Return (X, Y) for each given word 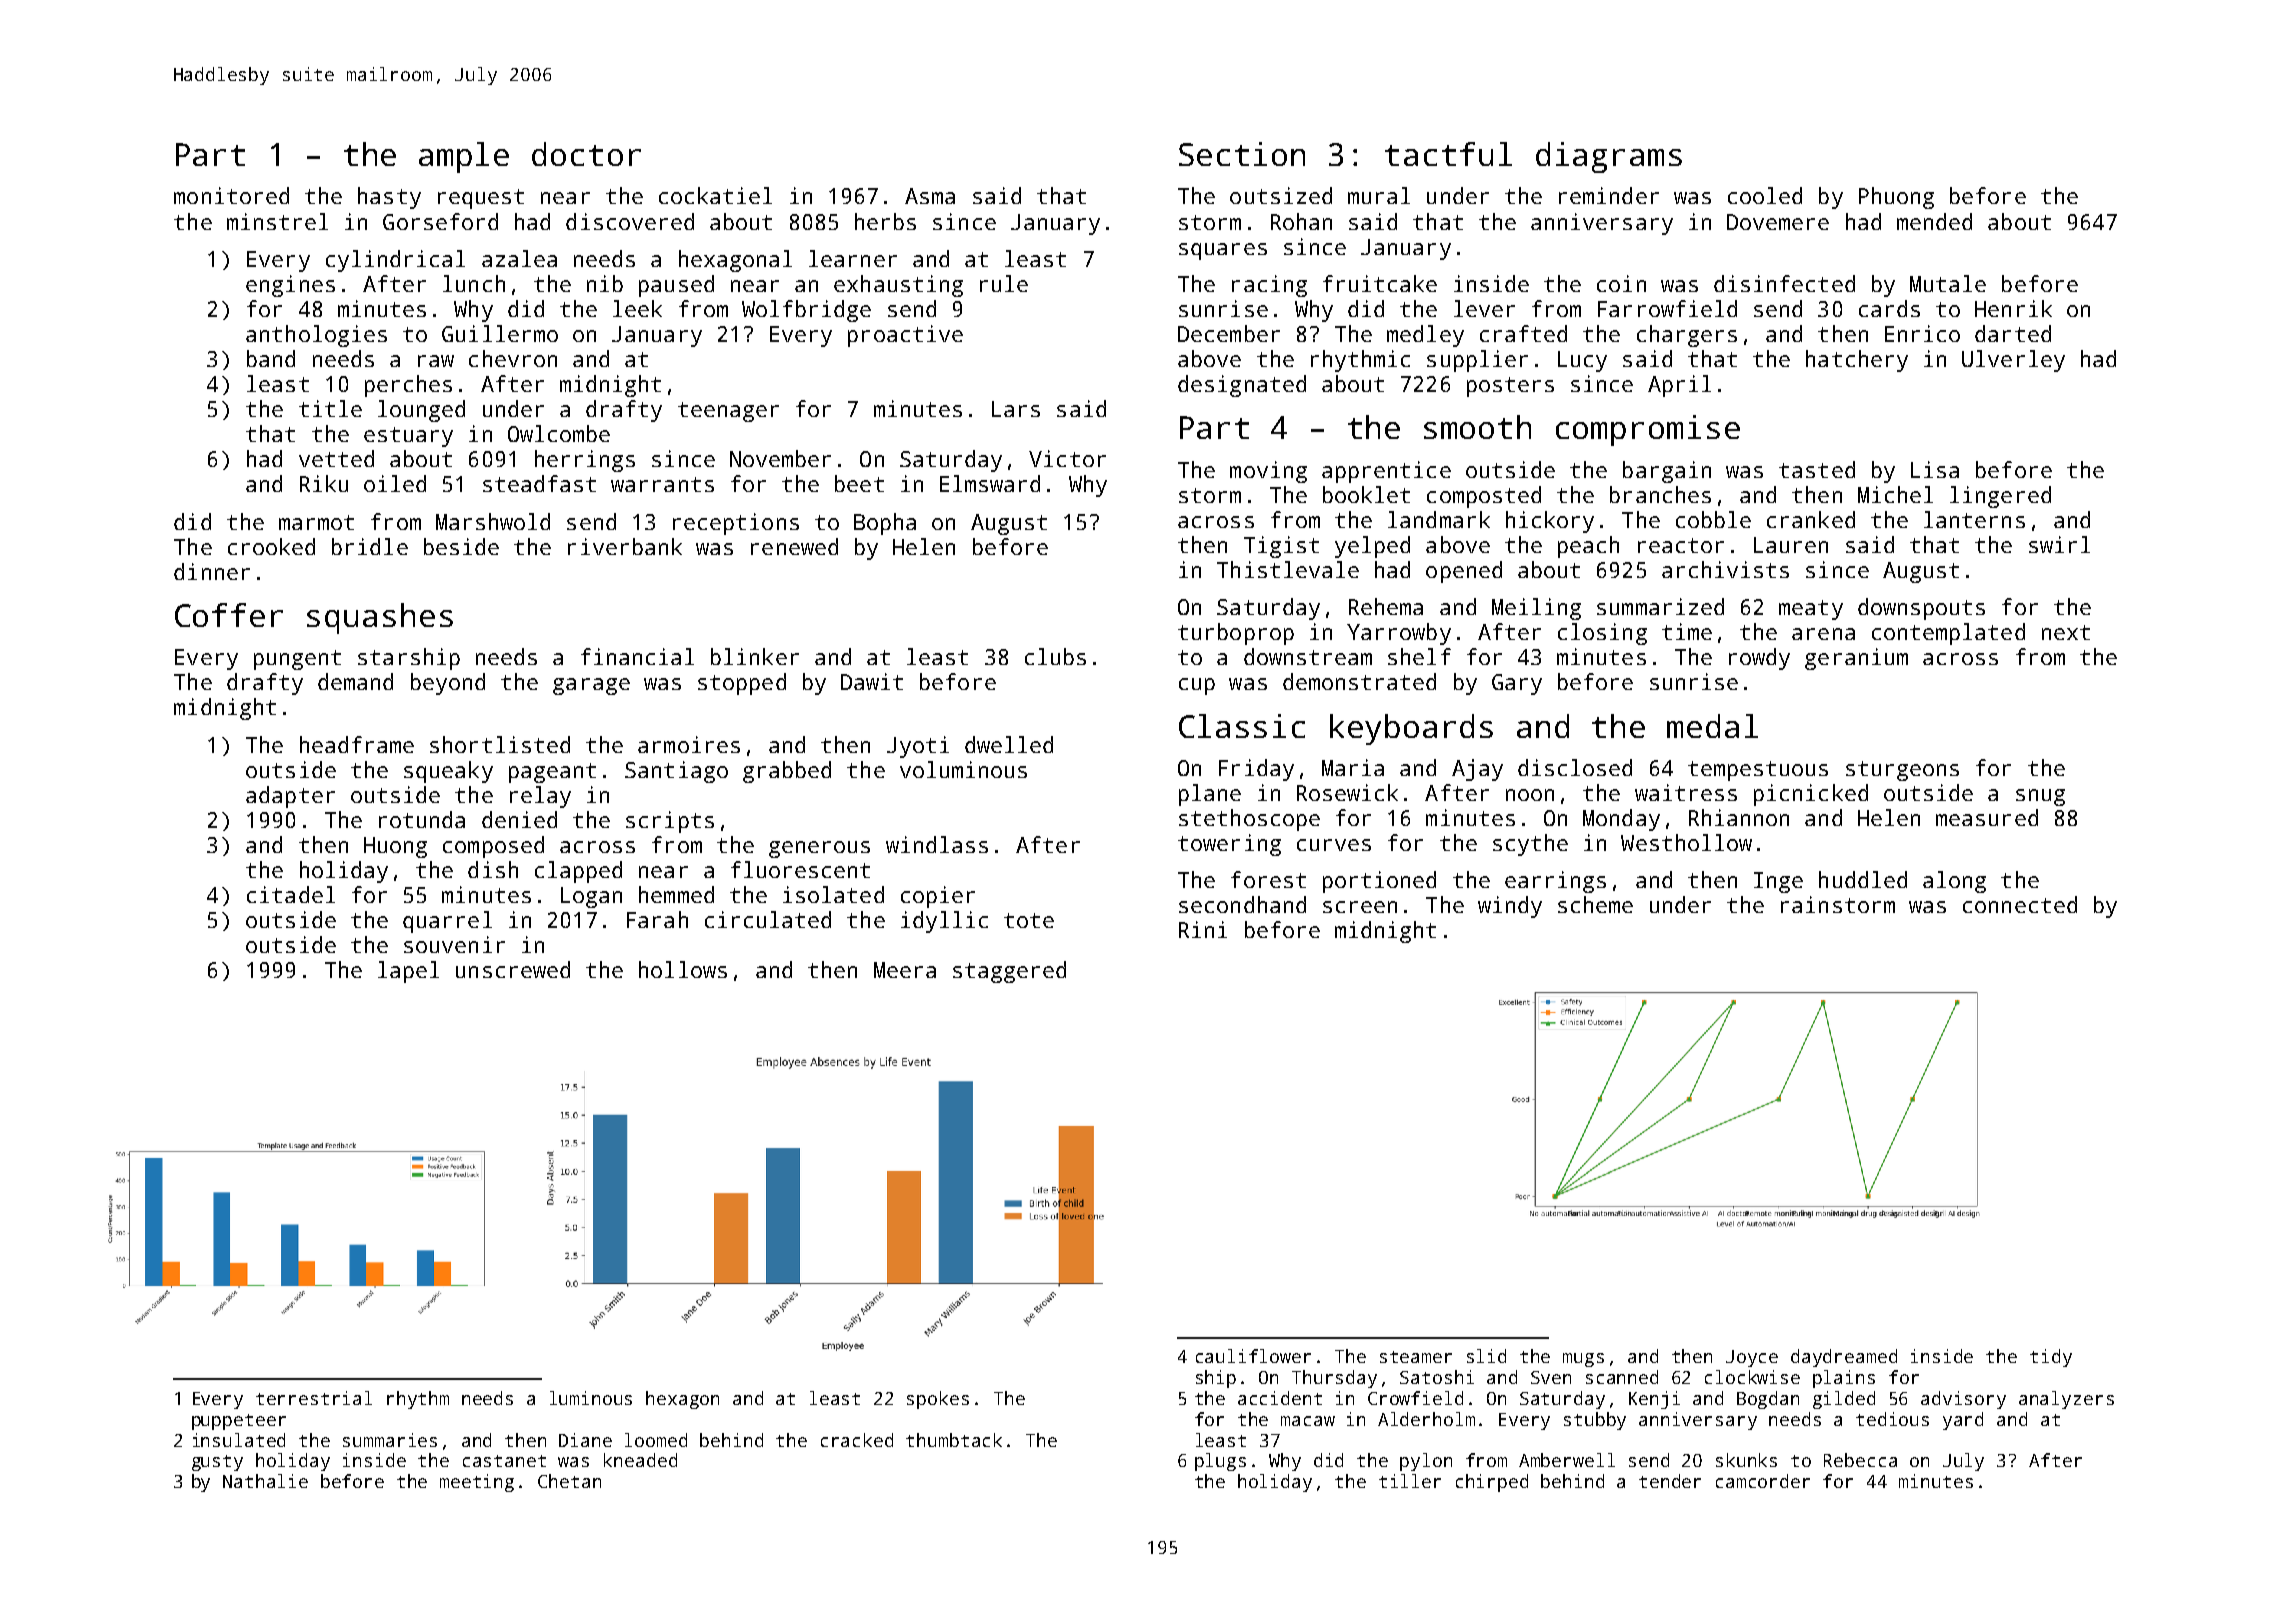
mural (1379, 195)
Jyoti (918, 747)
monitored (231, 195)
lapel (408, 972)
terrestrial (314, 1398)
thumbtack (954, 1440)
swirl (2059, 544)
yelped (1372, 547)
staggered (1009, 972)
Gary (1517, 684)
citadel (291, 894)
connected (2020, 904)
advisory (1963, 1400)
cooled (1765, 195)
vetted (336, 458)
